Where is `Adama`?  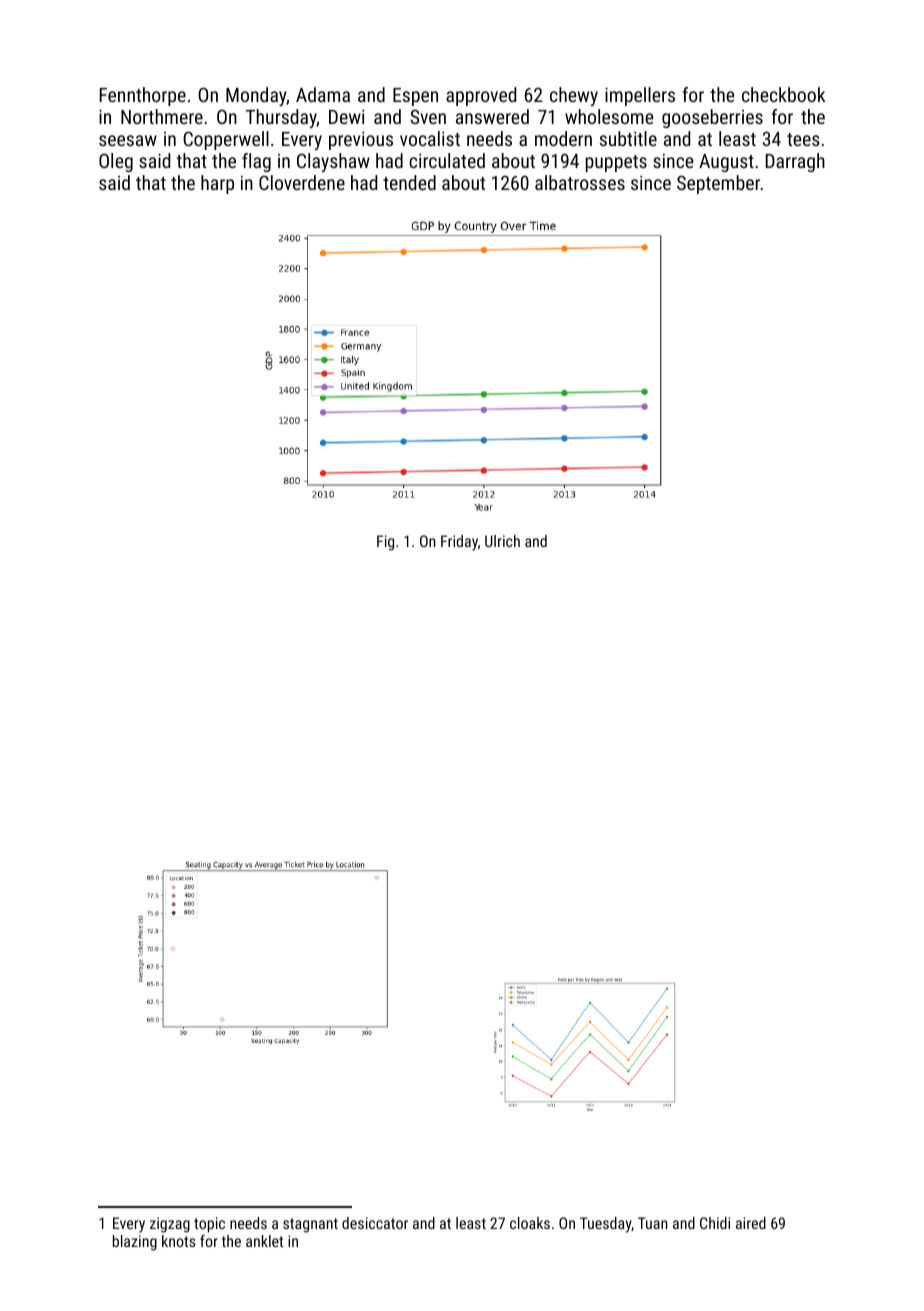
Adama is located at coordinates (323, 94).
